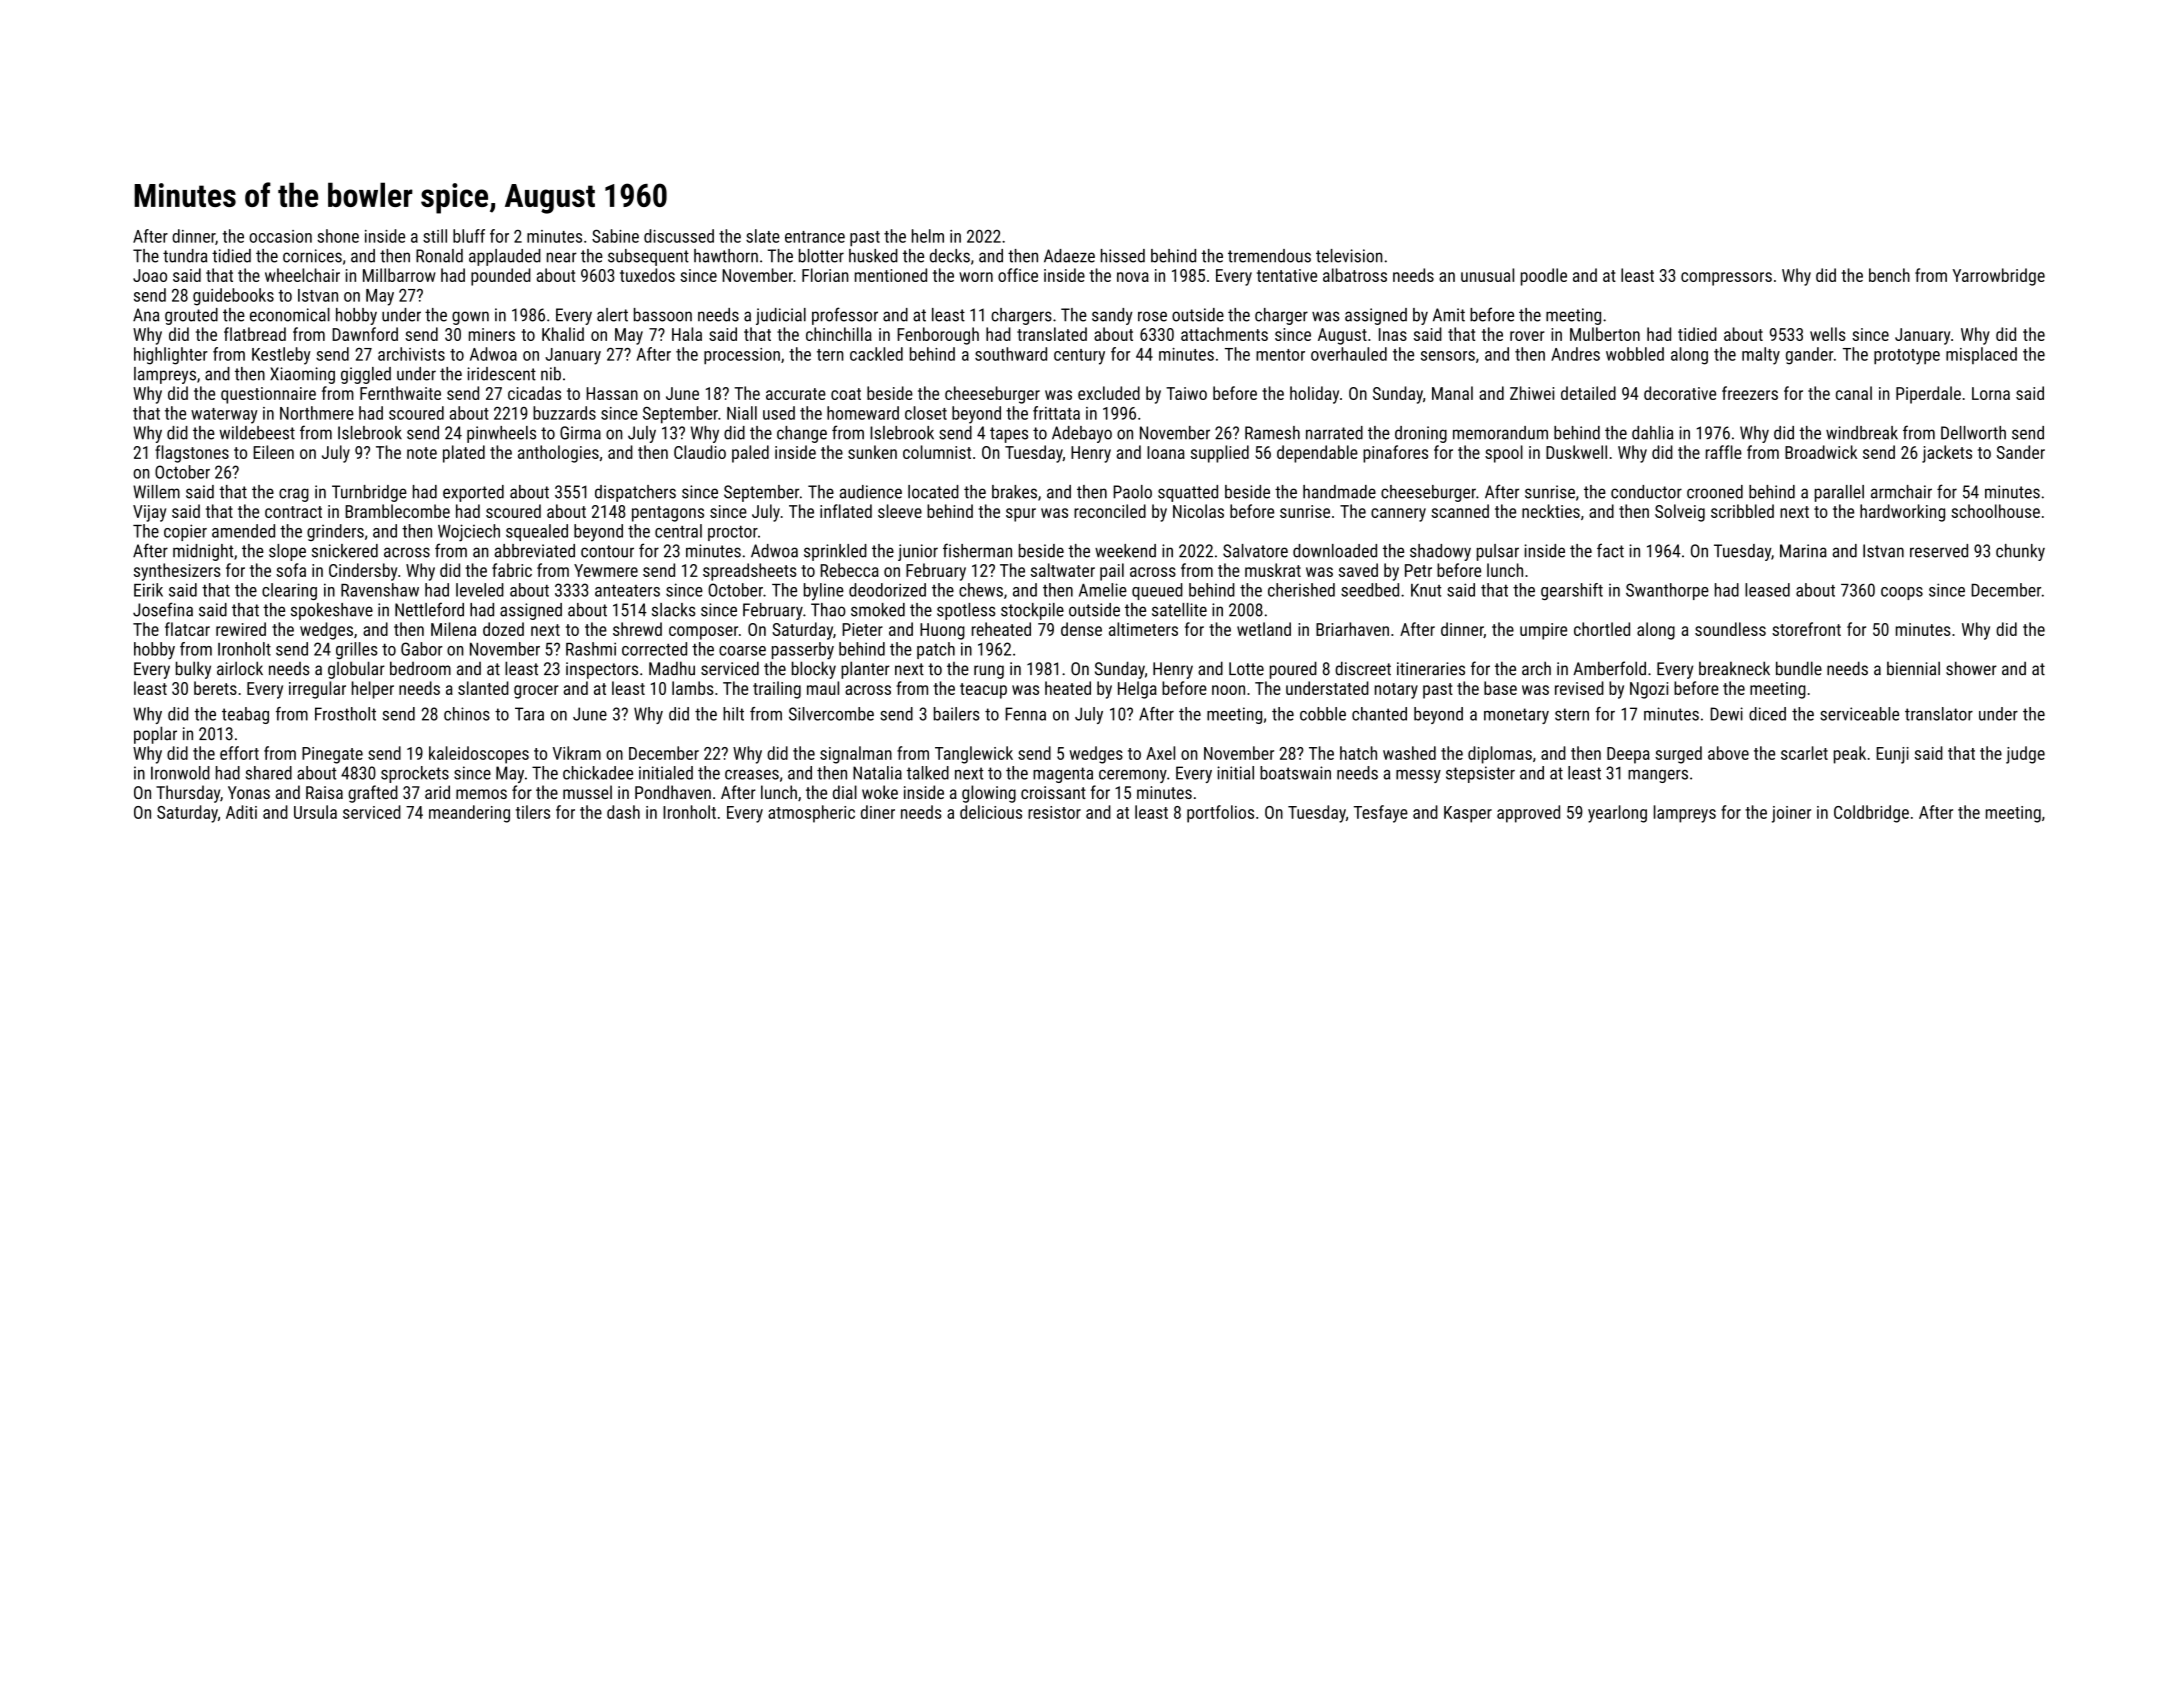 The width and height of the screenshot is (2178, 1683). Describe the element at coordinates (373, 690) in the screenshot. I see `helper` at that location.
